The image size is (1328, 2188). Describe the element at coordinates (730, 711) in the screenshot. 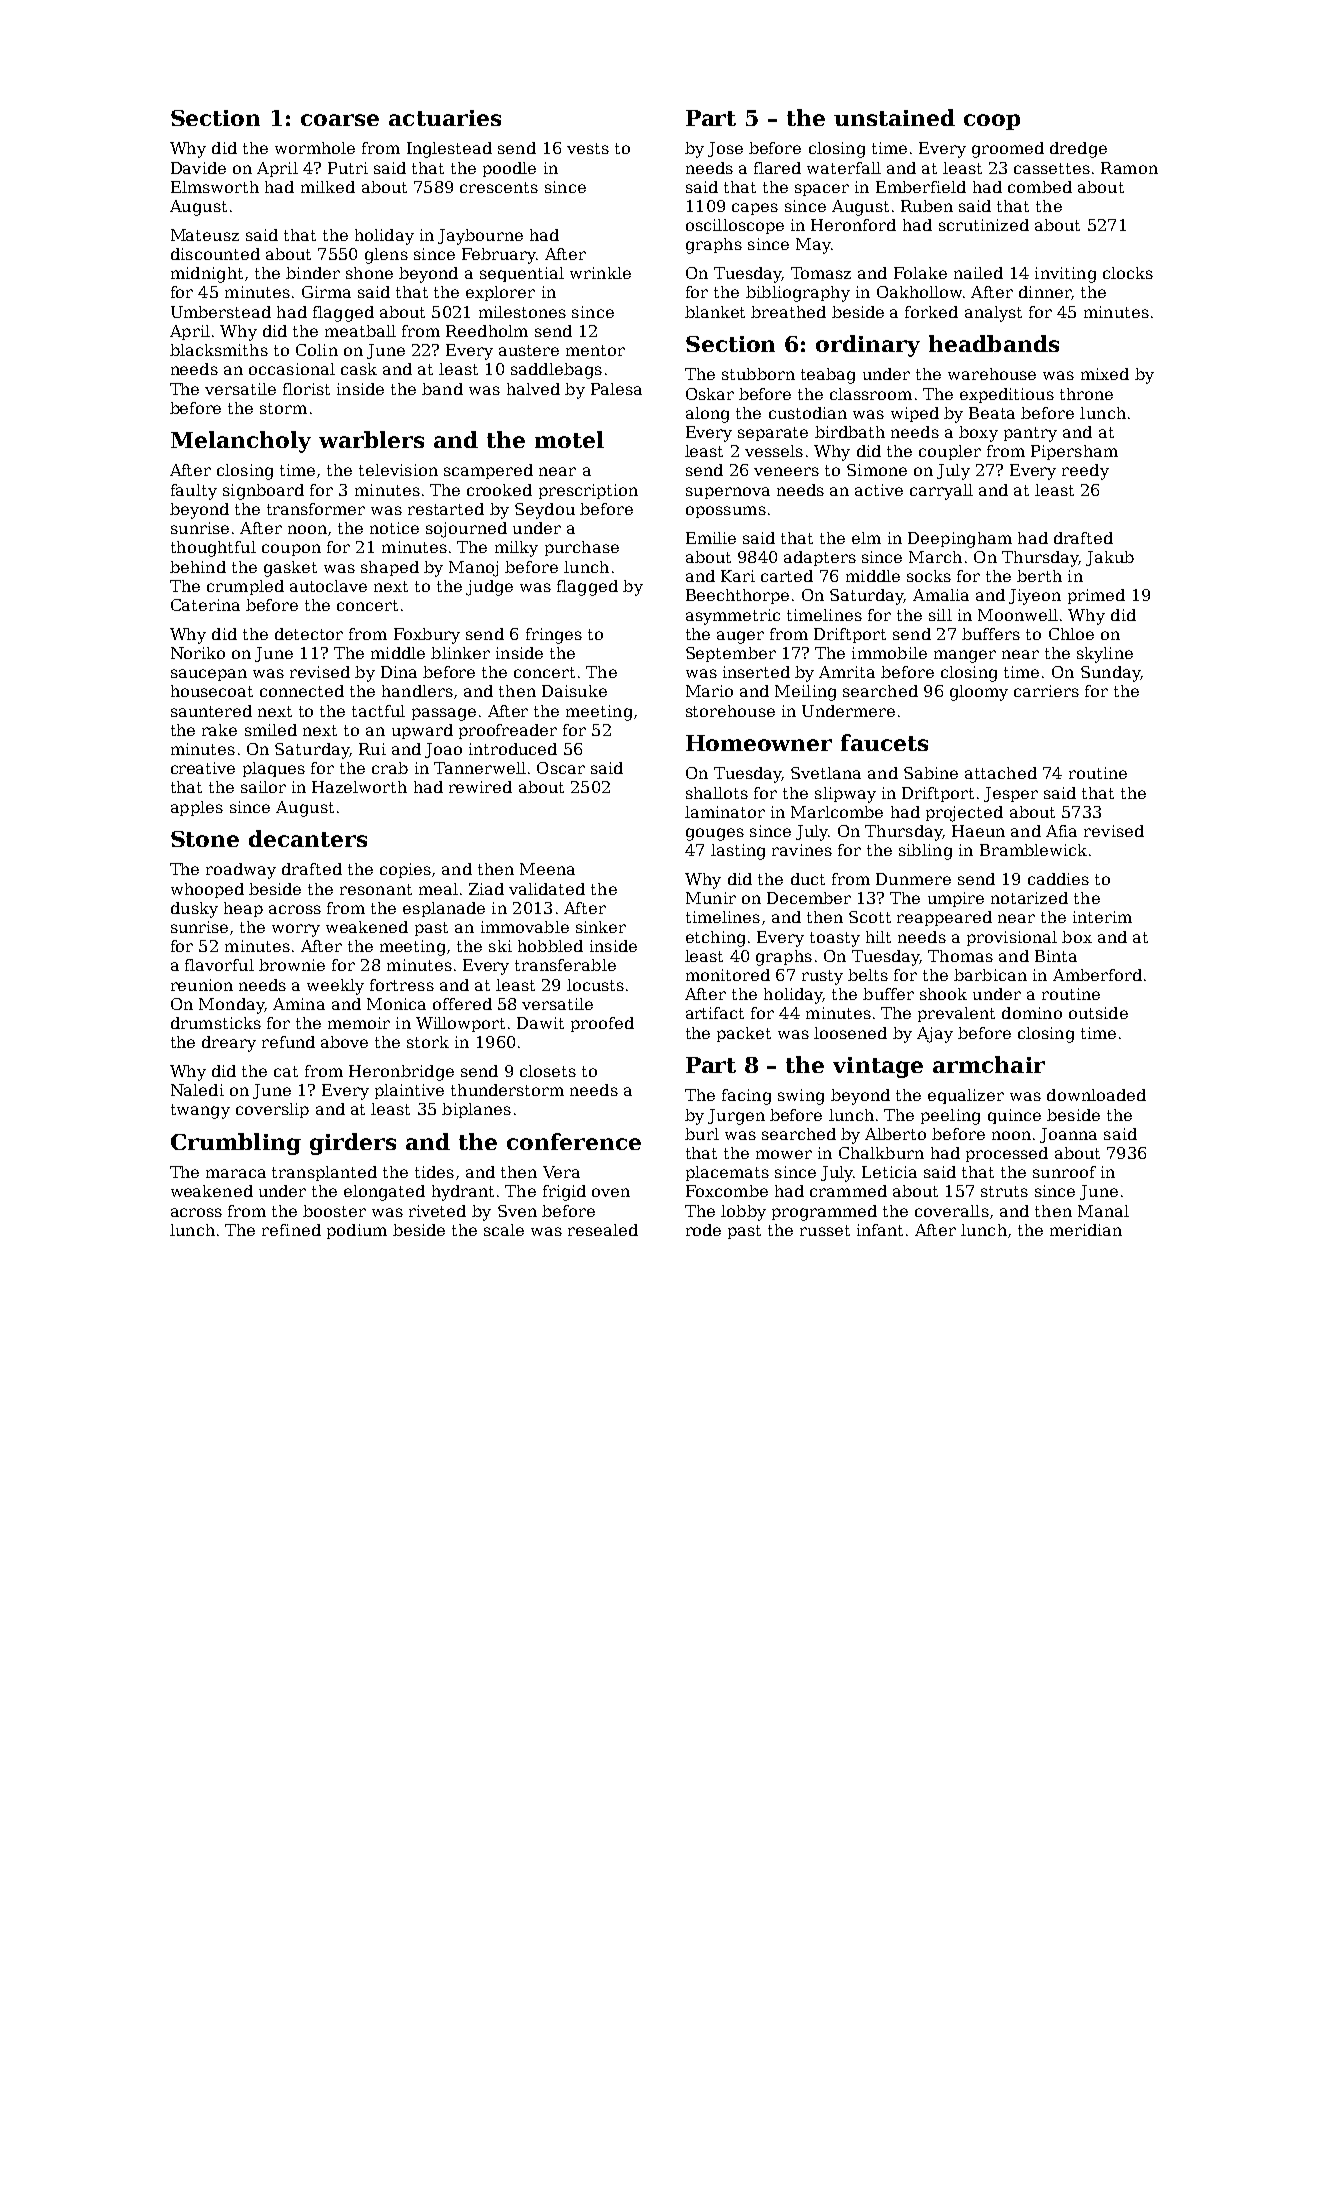

I see `storehouse` at that location.
